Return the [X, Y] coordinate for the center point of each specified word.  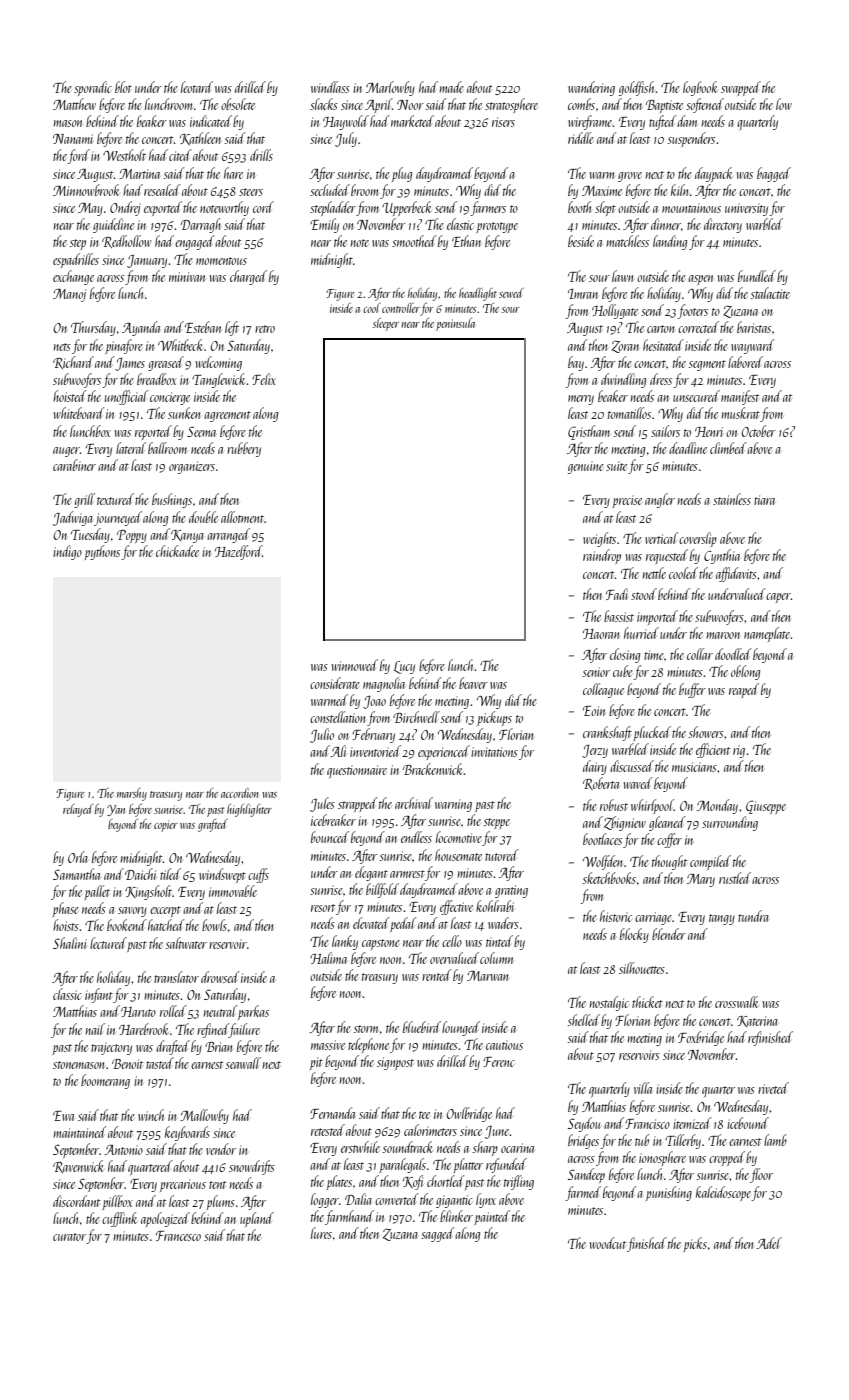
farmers [488, 208]
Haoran [601, 634]
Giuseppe [766, 807]
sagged [438, 1234]
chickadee [177, 551]
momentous [221, 261]
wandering [591, 88]
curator [69, 1237]
